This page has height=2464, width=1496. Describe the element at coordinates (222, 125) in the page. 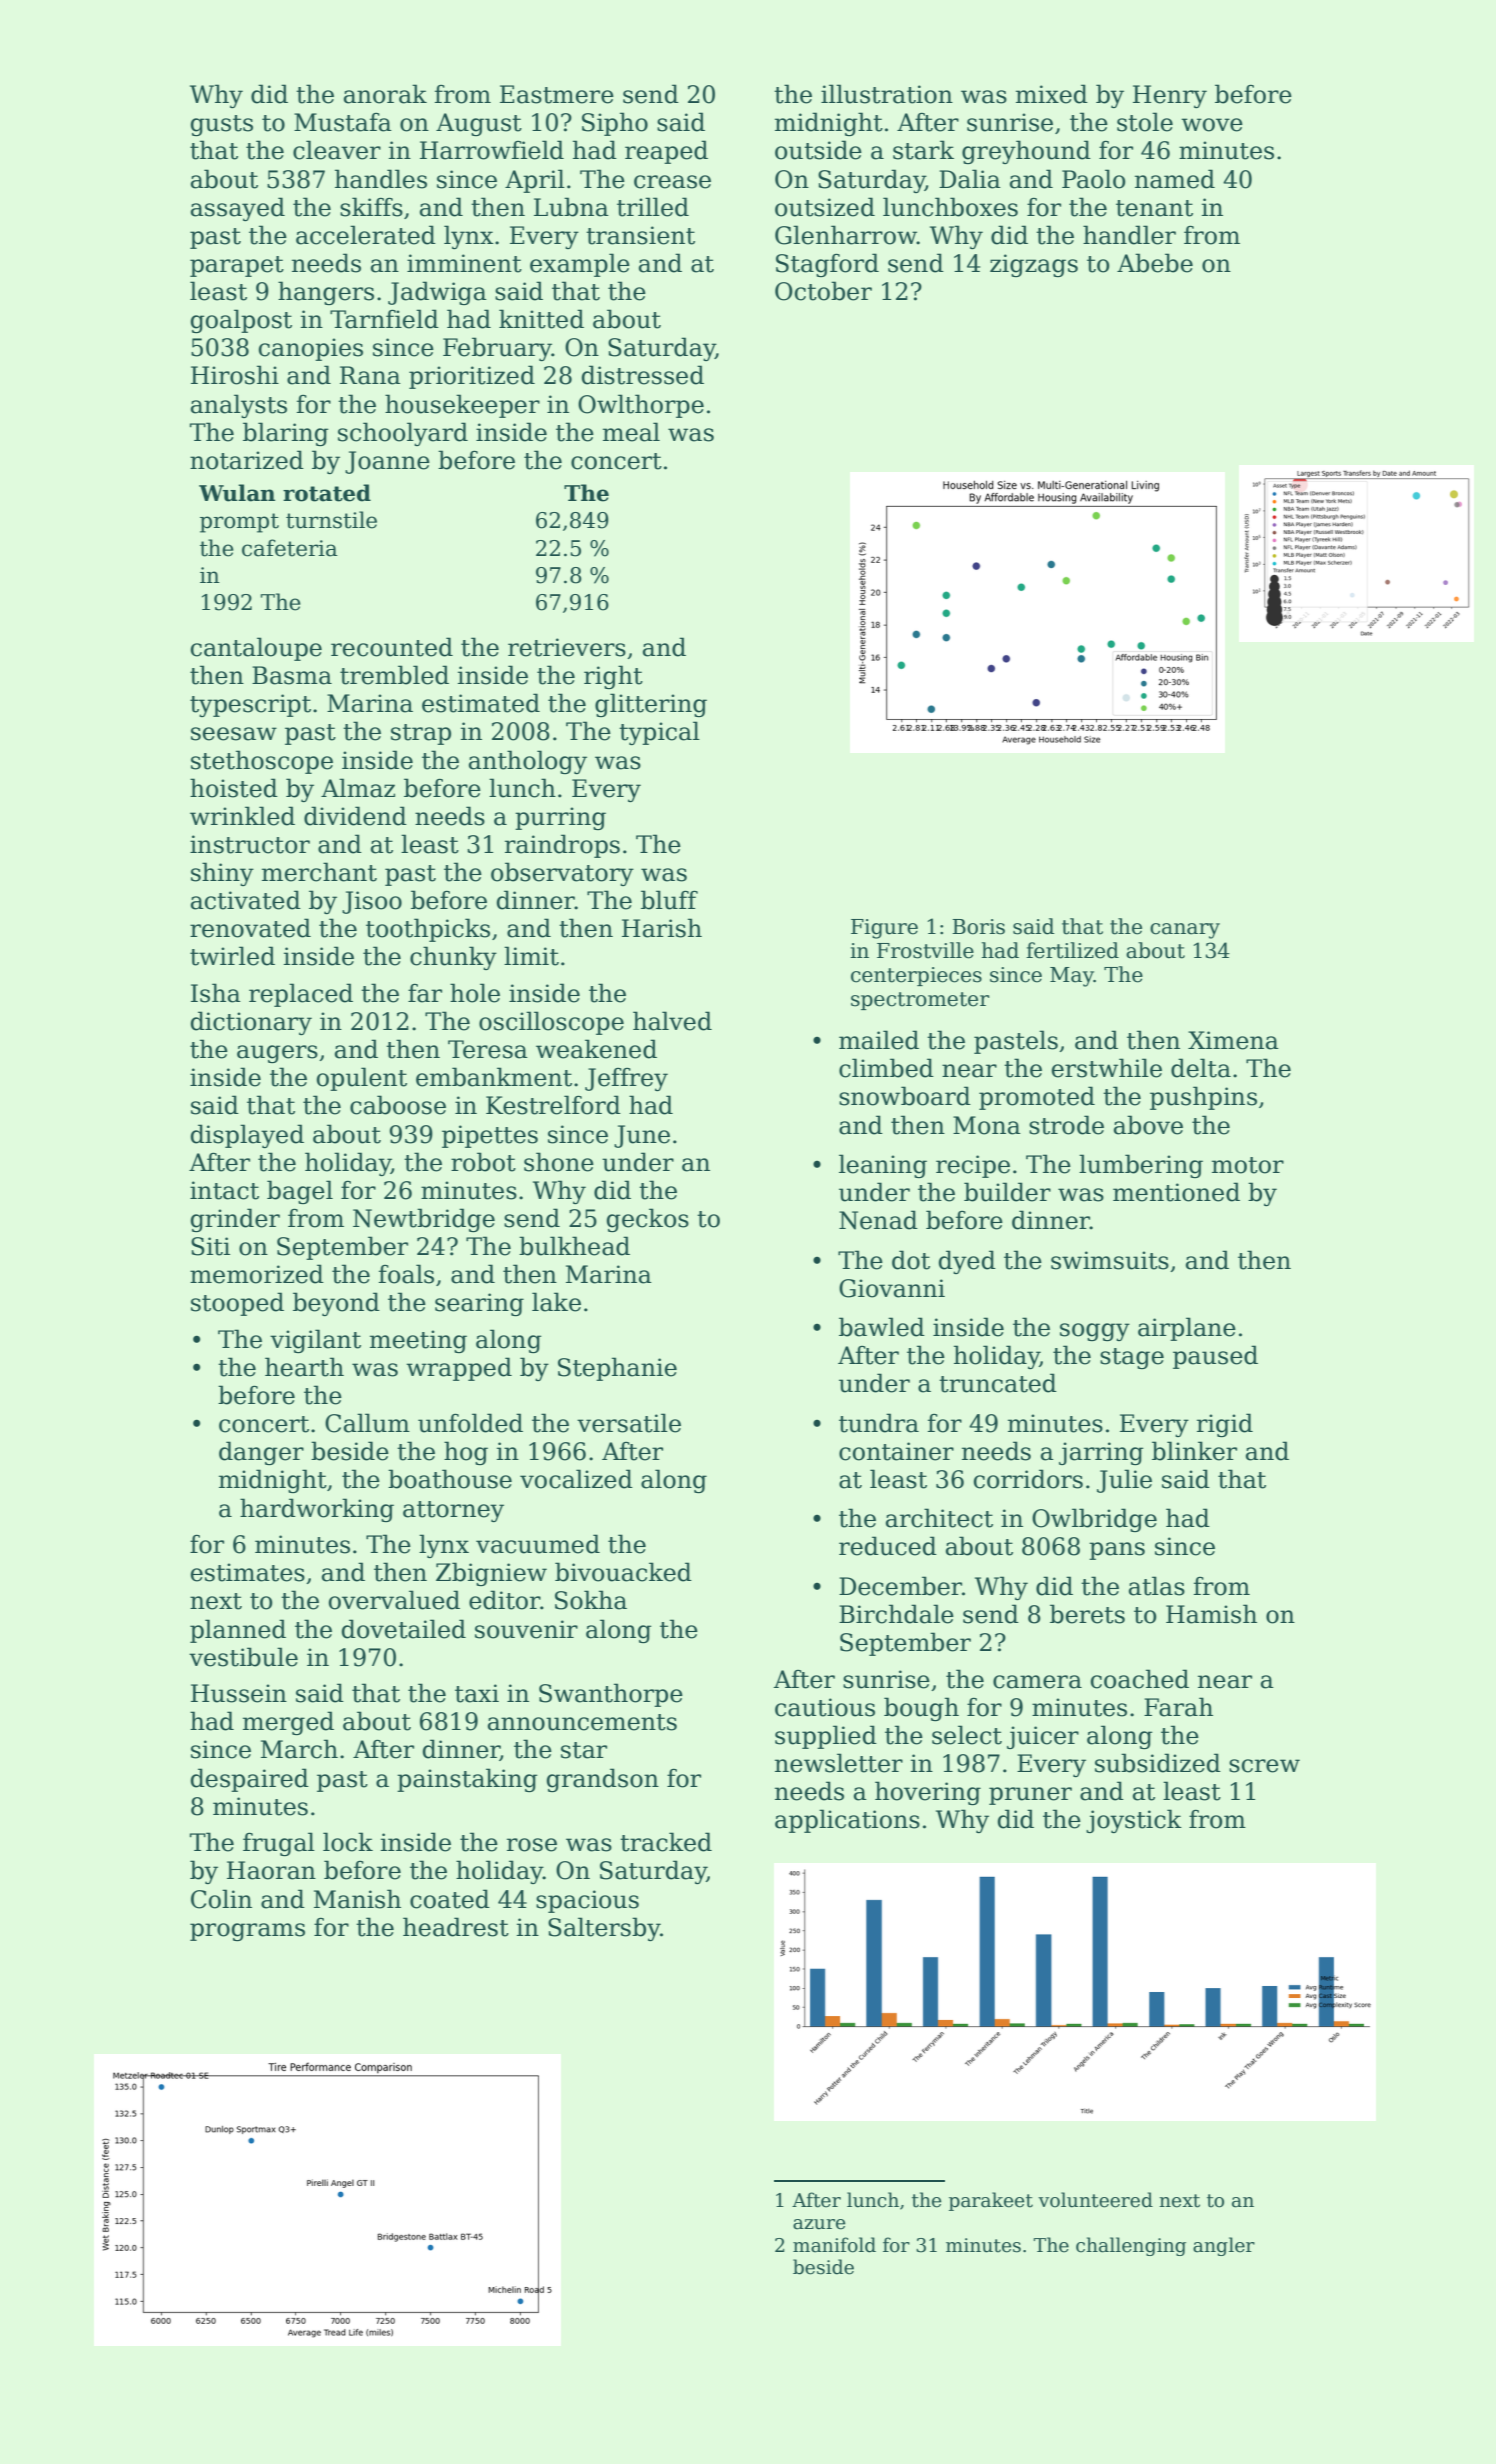

I see `gusts` at that location.
